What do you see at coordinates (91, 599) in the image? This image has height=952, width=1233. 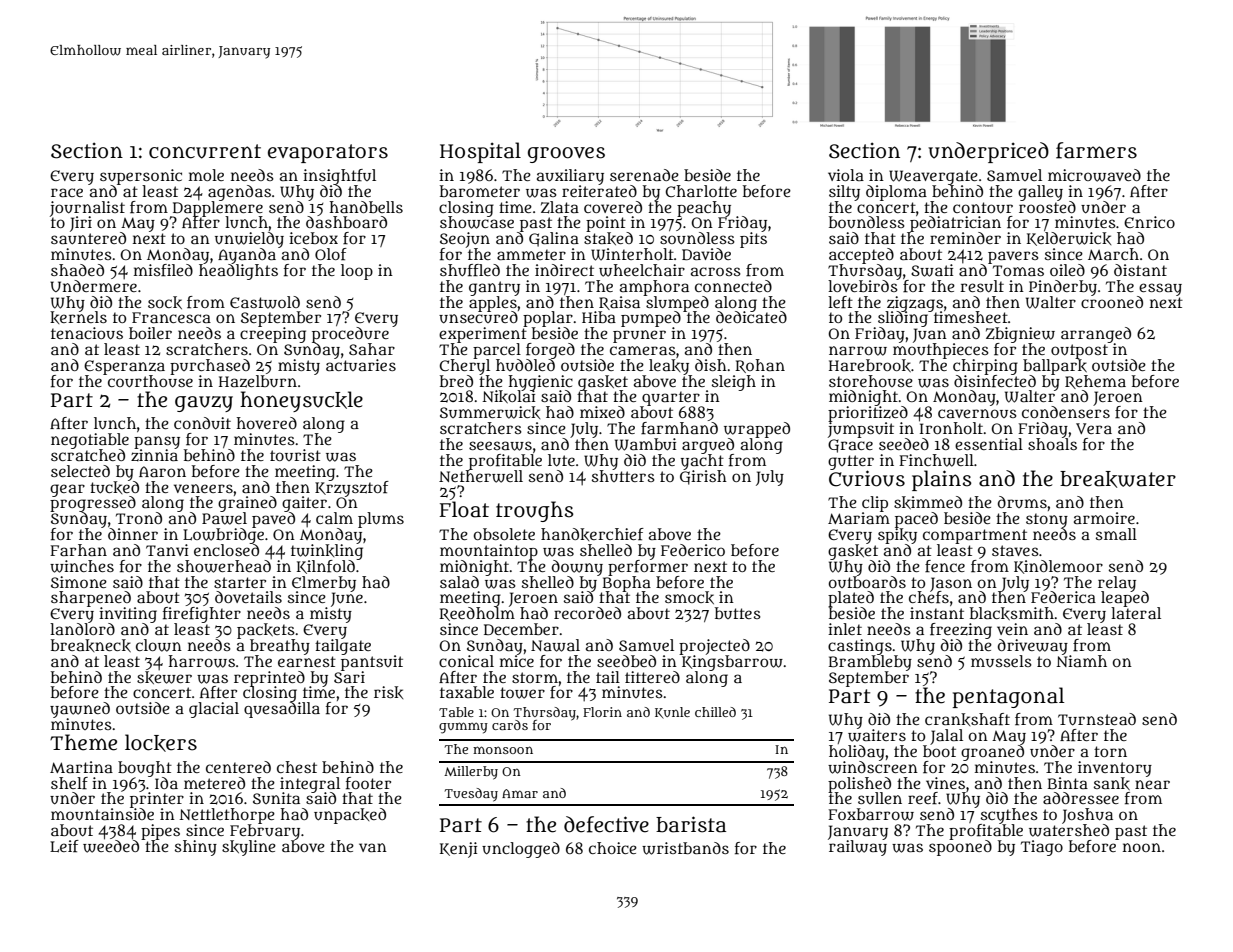 I see `sharpened` at bounding box center [91, 599].
